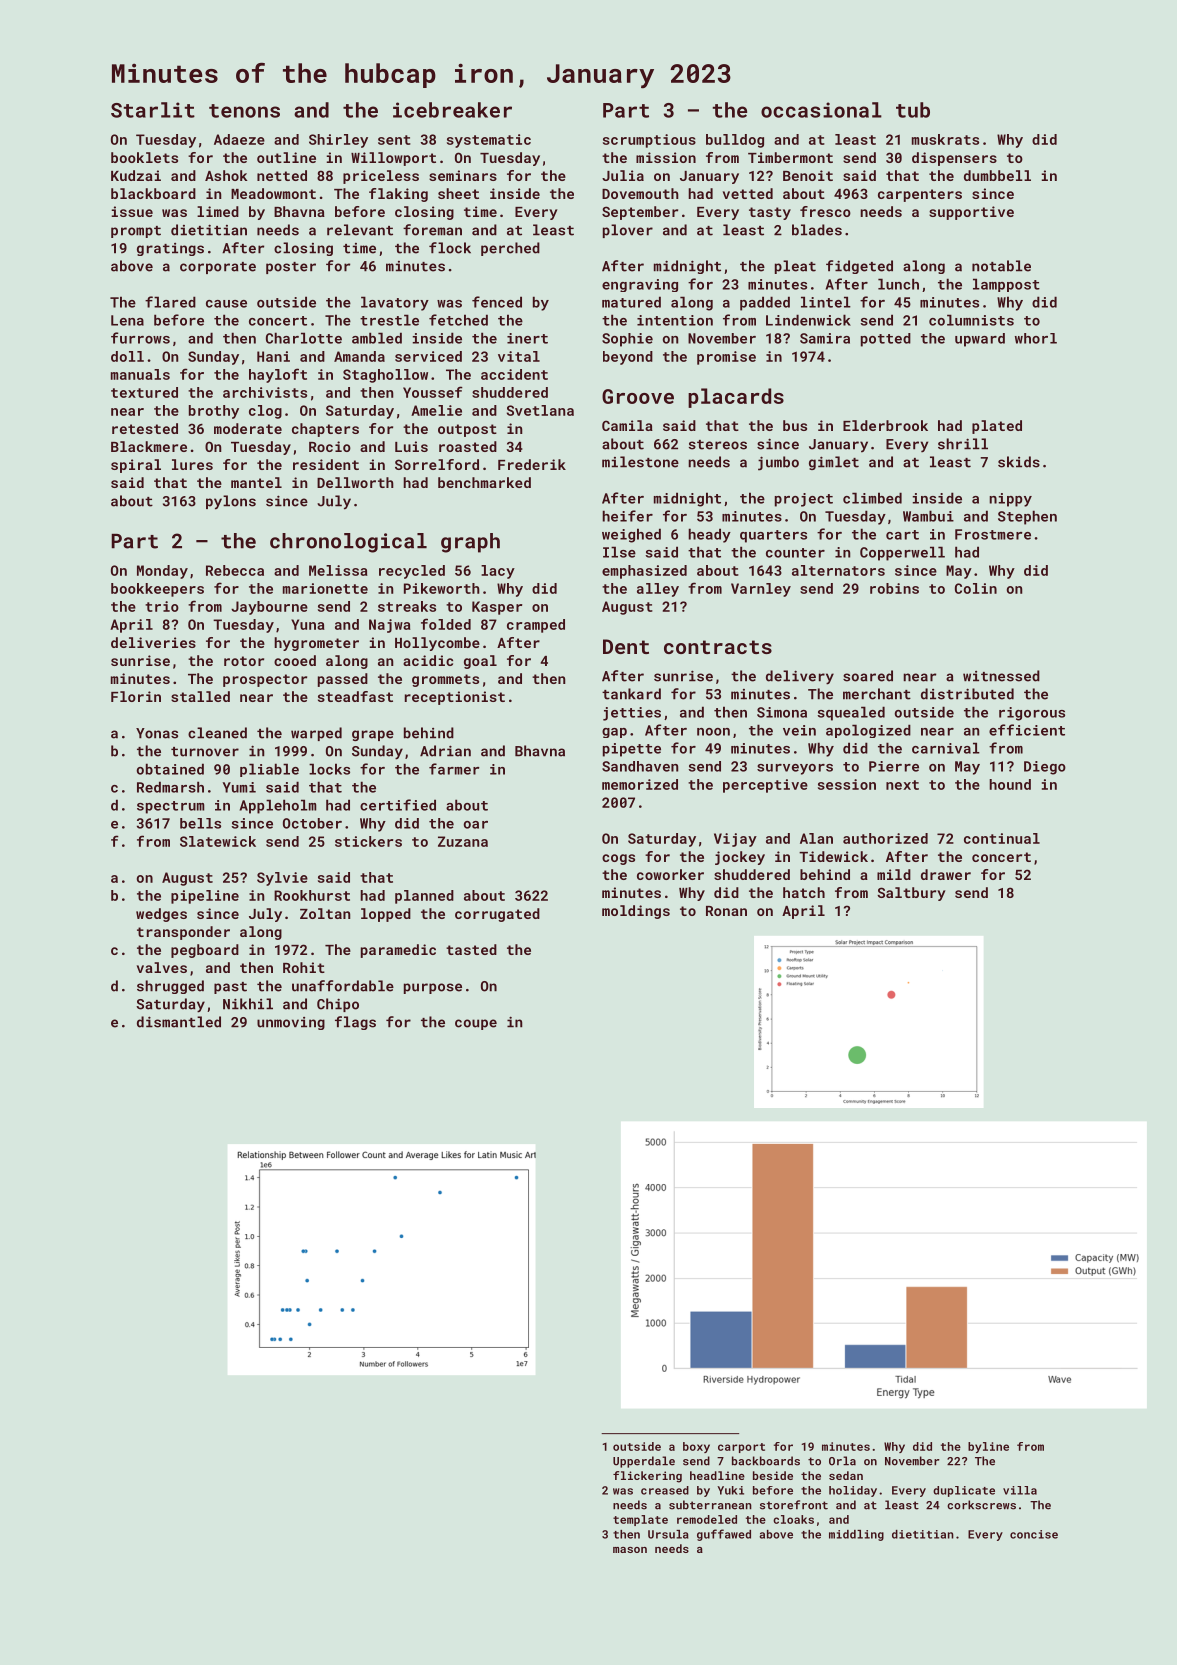 The height and width of the screenshot is (1665, 1177). What do you see at coordinates (946, 748) in the screenshot?
I see `carnival` at bounding box center [946, 748].
